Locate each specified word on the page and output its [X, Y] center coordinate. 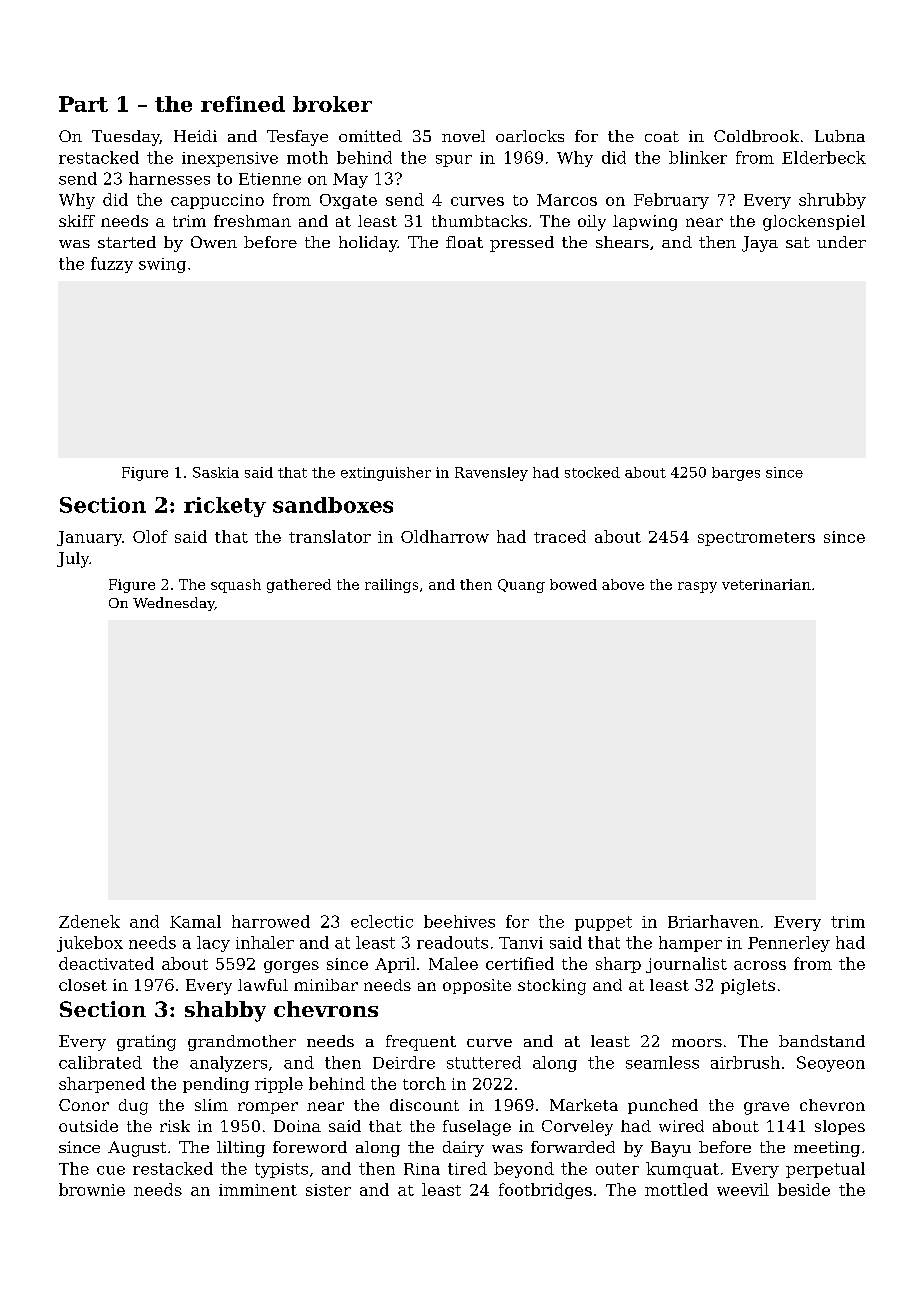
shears [622, 242]
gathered [299, 586]
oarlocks [530, 136]
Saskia [216, 472]
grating [146, 1043]
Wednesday [174, 604]
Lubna [840, 136]
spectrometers [756, 539]
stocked [592, 472]
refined [243, 104]
